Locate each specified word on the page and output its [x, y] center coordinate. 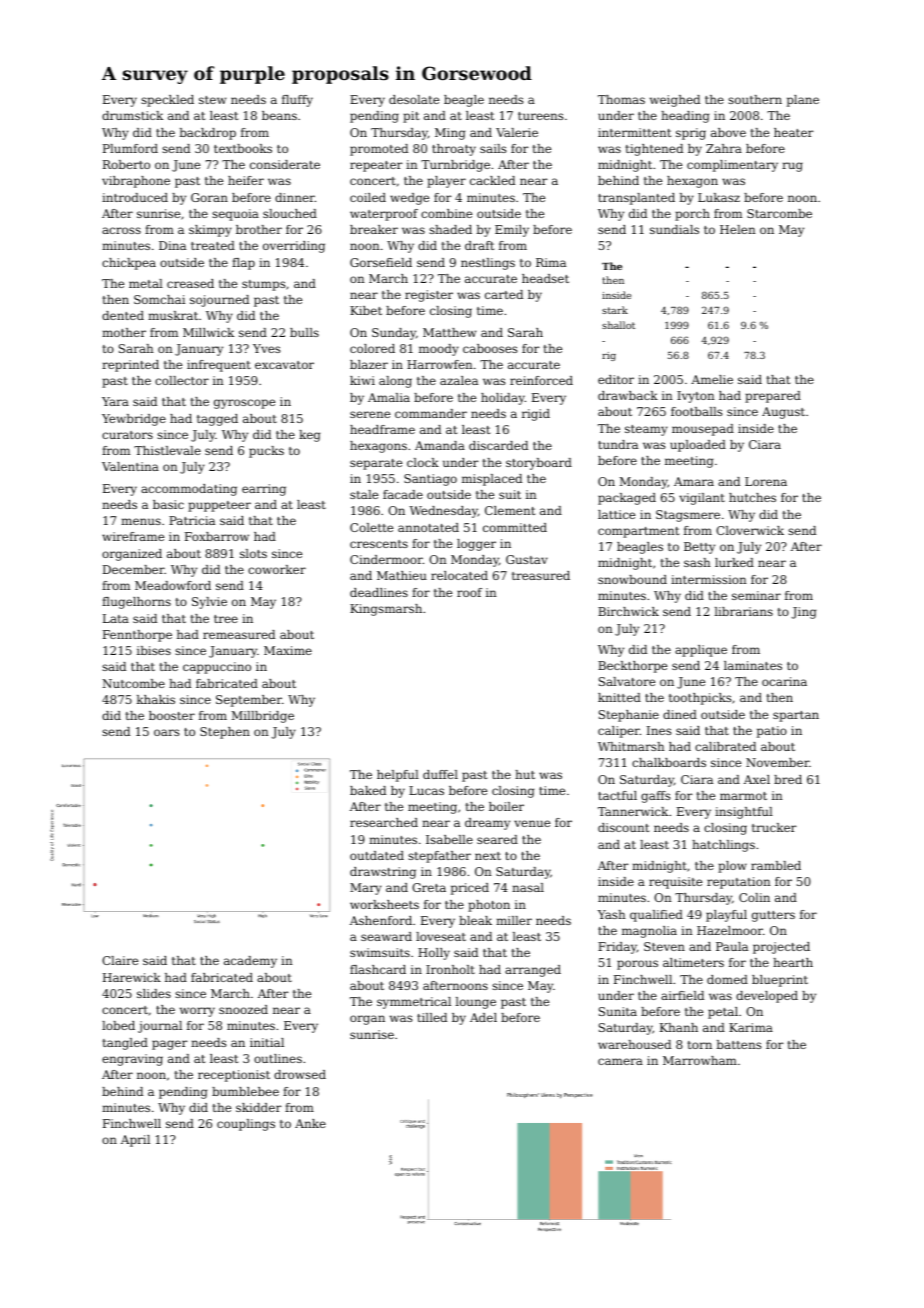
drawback [628, 395]
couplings [246, 1125]
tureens [540, 116]
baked [368, 790]
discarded [498, 445]
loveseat [441, 936]
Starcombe [779, 213]
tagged [217, 420]
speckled [167, 101]
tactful [617, 795]
